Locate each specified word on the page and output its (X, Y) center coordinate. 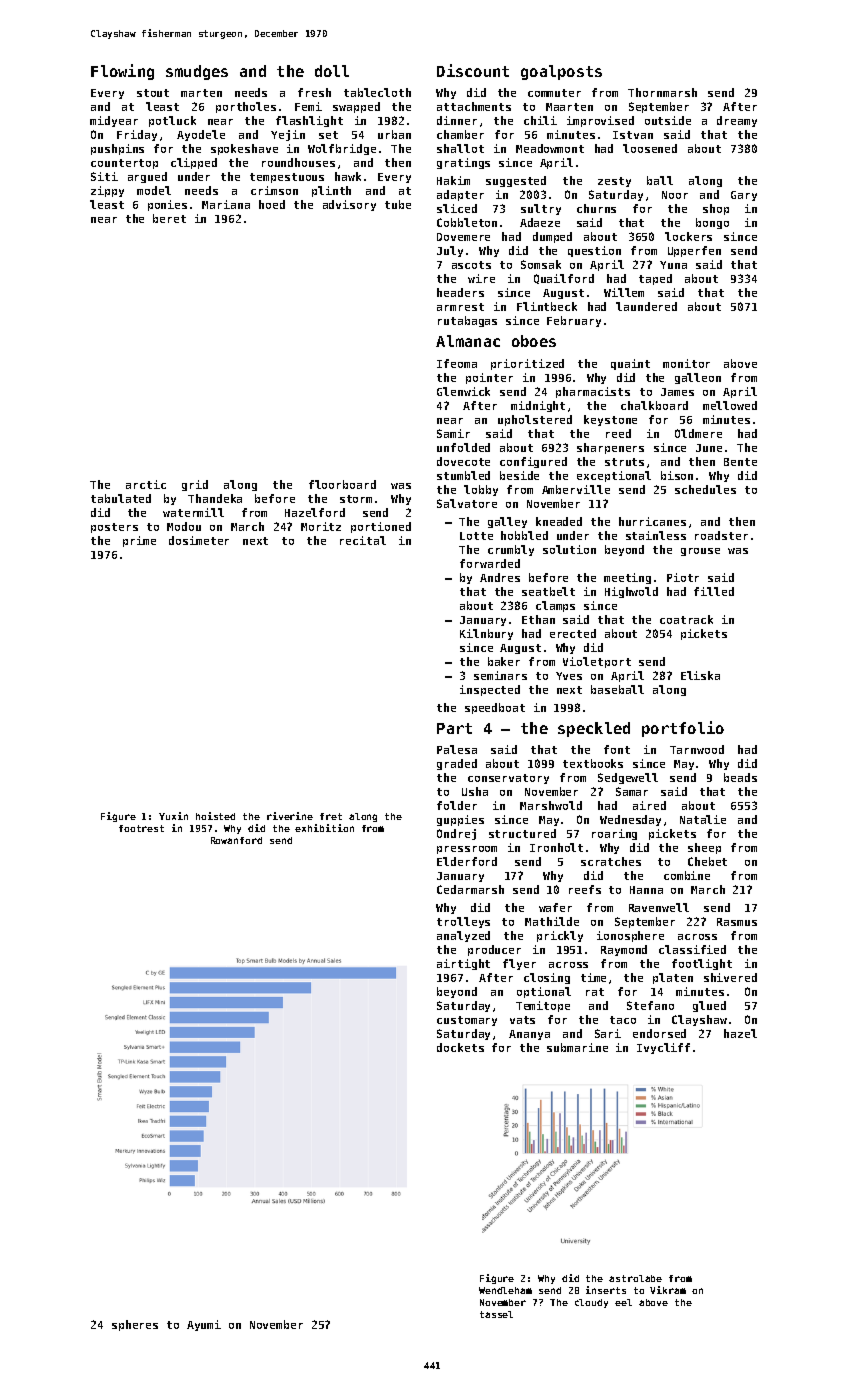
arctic (146, 484)
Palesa (457, 749)
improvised (600, 121)
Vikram (668, 1290)
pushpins (117, 149)
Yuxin (173, 816)
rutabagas (467, 321)
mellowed (730, 405)
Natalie (703, 819)
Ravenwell (659, 907)
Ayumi (204, 1325)
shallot (460, 148)
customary (467, 1021)
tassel (496, 1314)
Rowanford (236, 840)
